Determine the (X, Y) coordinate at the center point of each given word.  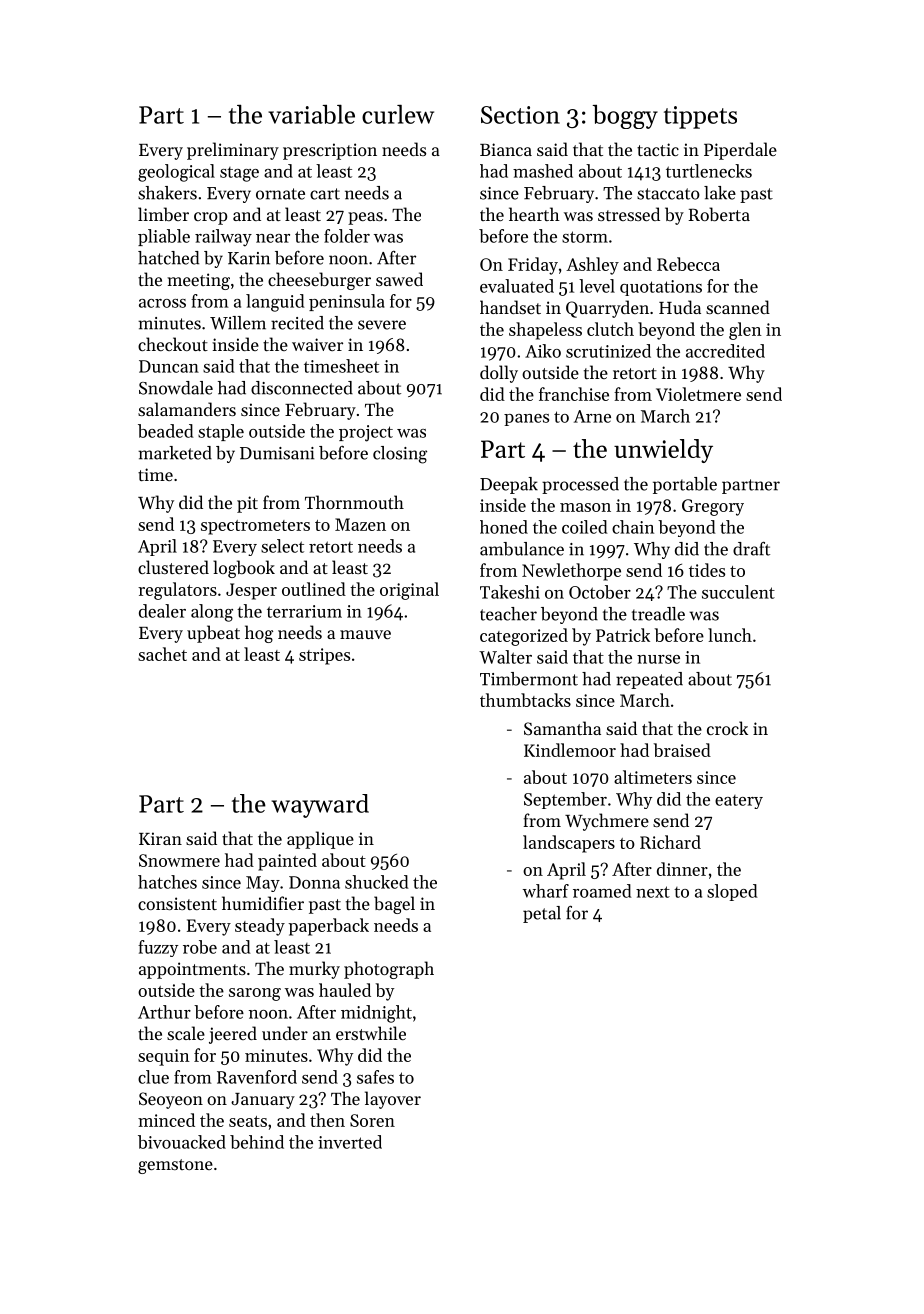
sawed (399, 279)
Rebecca (688, 264)
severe (382, 325)
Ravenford (257, 1077)
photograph (389, 970)
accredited (725, 351)
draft (751, 549)
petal (542, 914)
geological (176, 173)
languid (275, 303)
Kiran (160, 838)
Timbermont (529, 679)
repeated (649, 680)
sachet (162, 654)
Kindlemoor (570, 750)
